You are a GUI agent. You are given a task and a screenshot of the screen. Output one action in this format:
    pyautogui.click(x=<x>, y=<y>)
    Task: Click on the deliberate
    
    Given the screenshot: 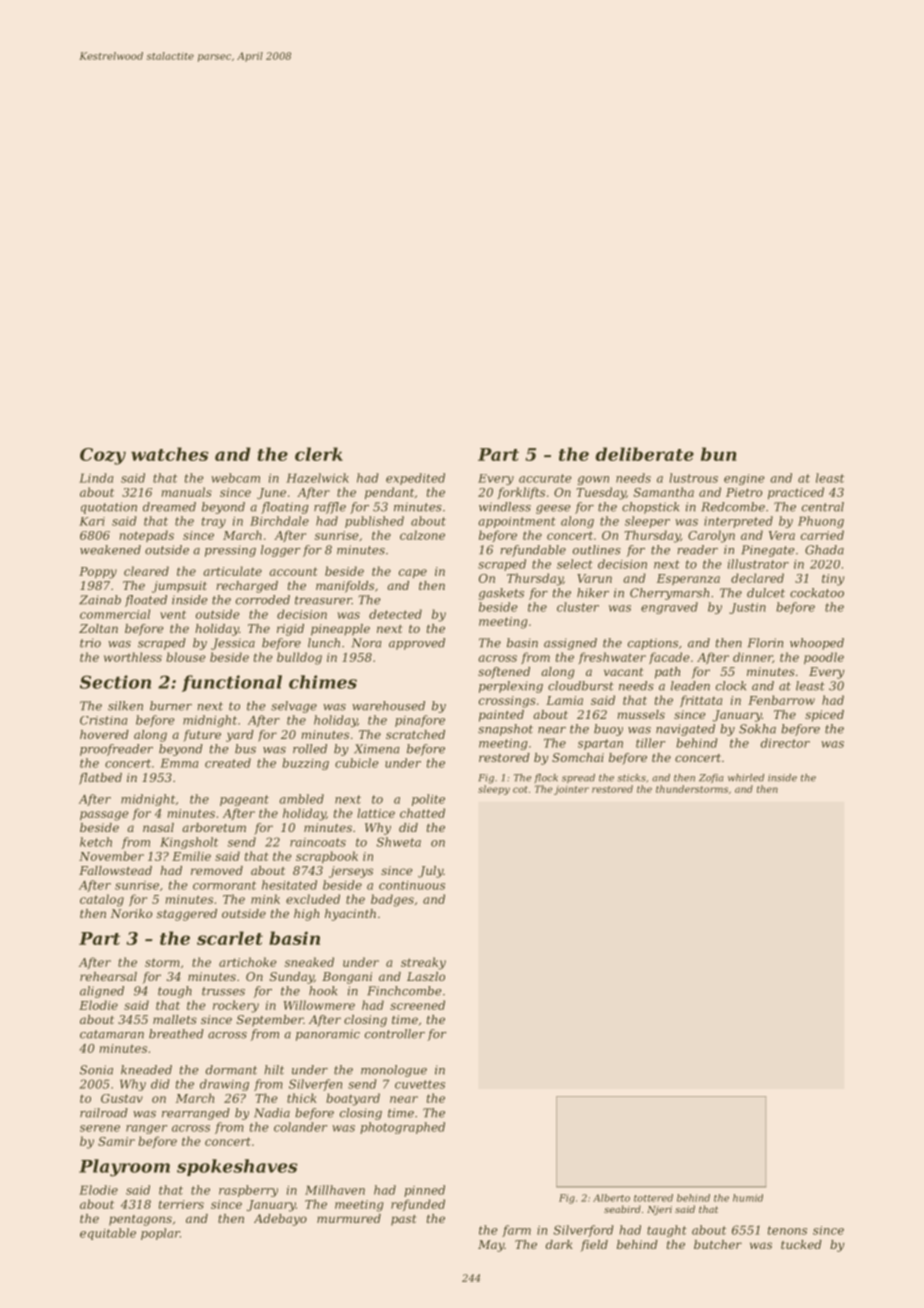 What is the action you would take?
    pyautogui.click(x=644, y=454)
